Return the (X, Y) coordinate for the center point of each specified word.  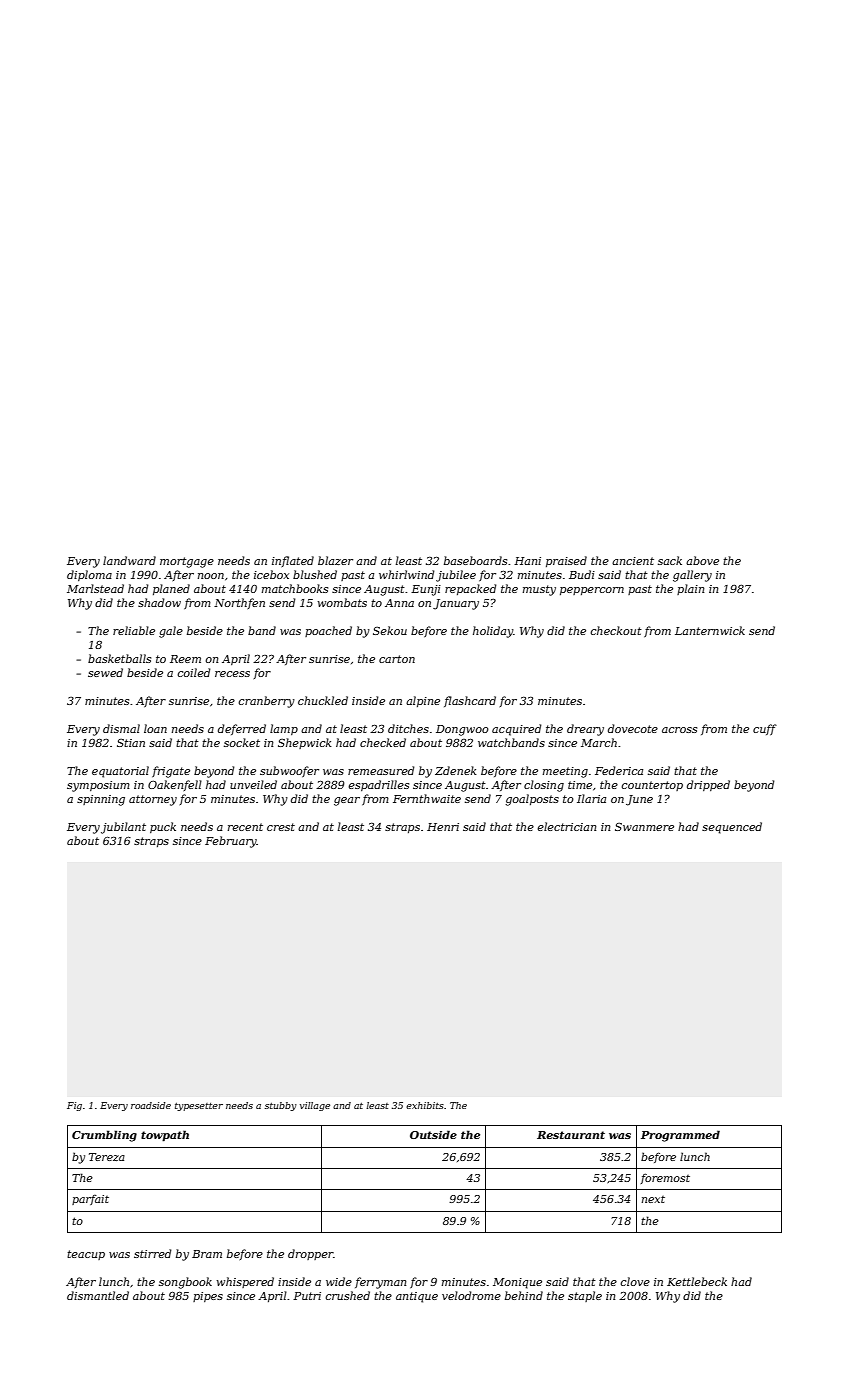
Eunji (426, 590)
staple (585, 1296)
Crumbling (104, 1136)
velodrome (471, 1295)
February (231, 842)
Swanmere (644, 827)
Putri (307, 1296)
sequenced (732, 828)
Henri (443, 827)
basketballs (119, 658)
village (315, 1106)
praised (566, 561)
